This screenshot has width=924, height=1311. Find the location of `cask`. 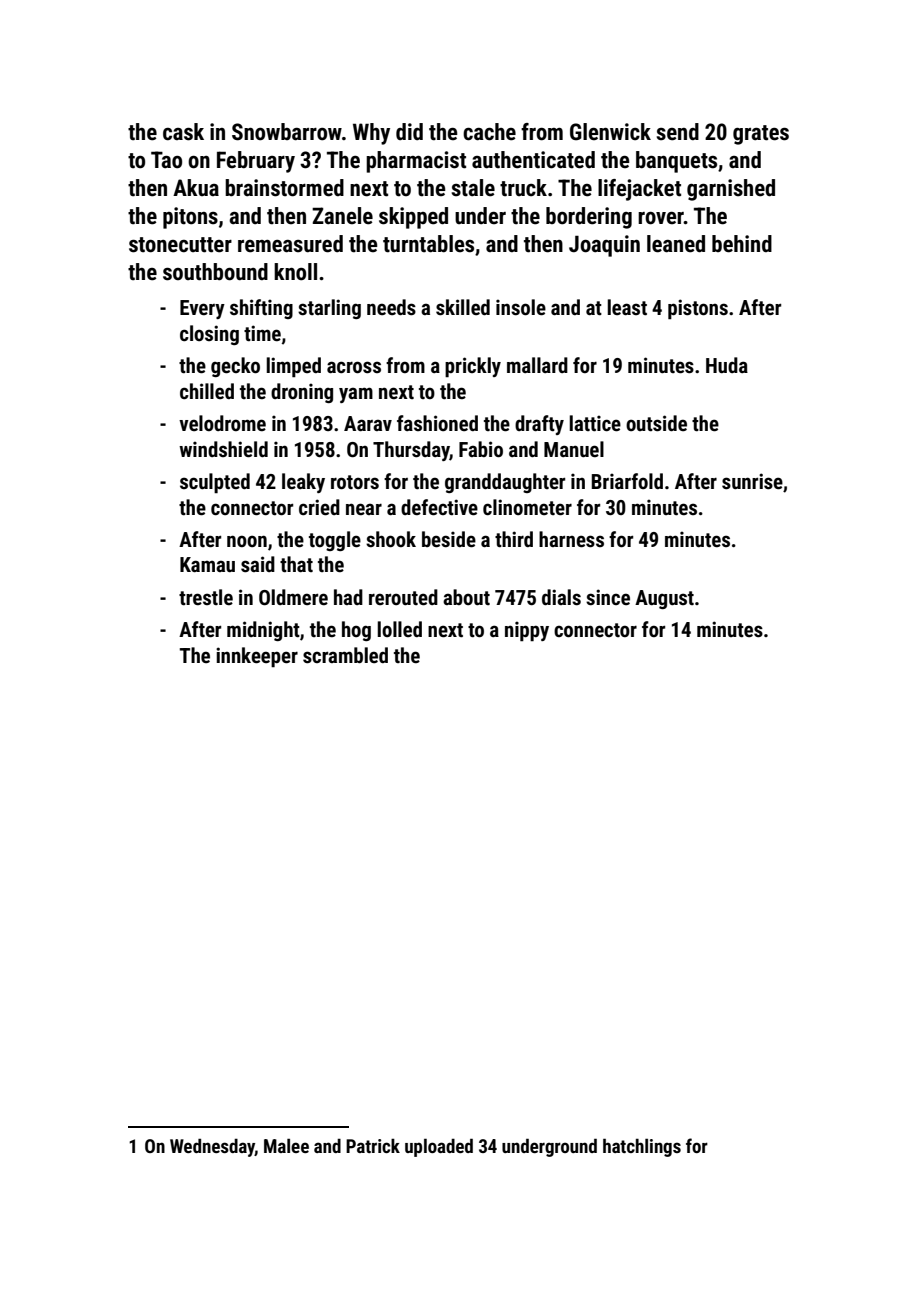

cask is located at coordinates (183, 132).
